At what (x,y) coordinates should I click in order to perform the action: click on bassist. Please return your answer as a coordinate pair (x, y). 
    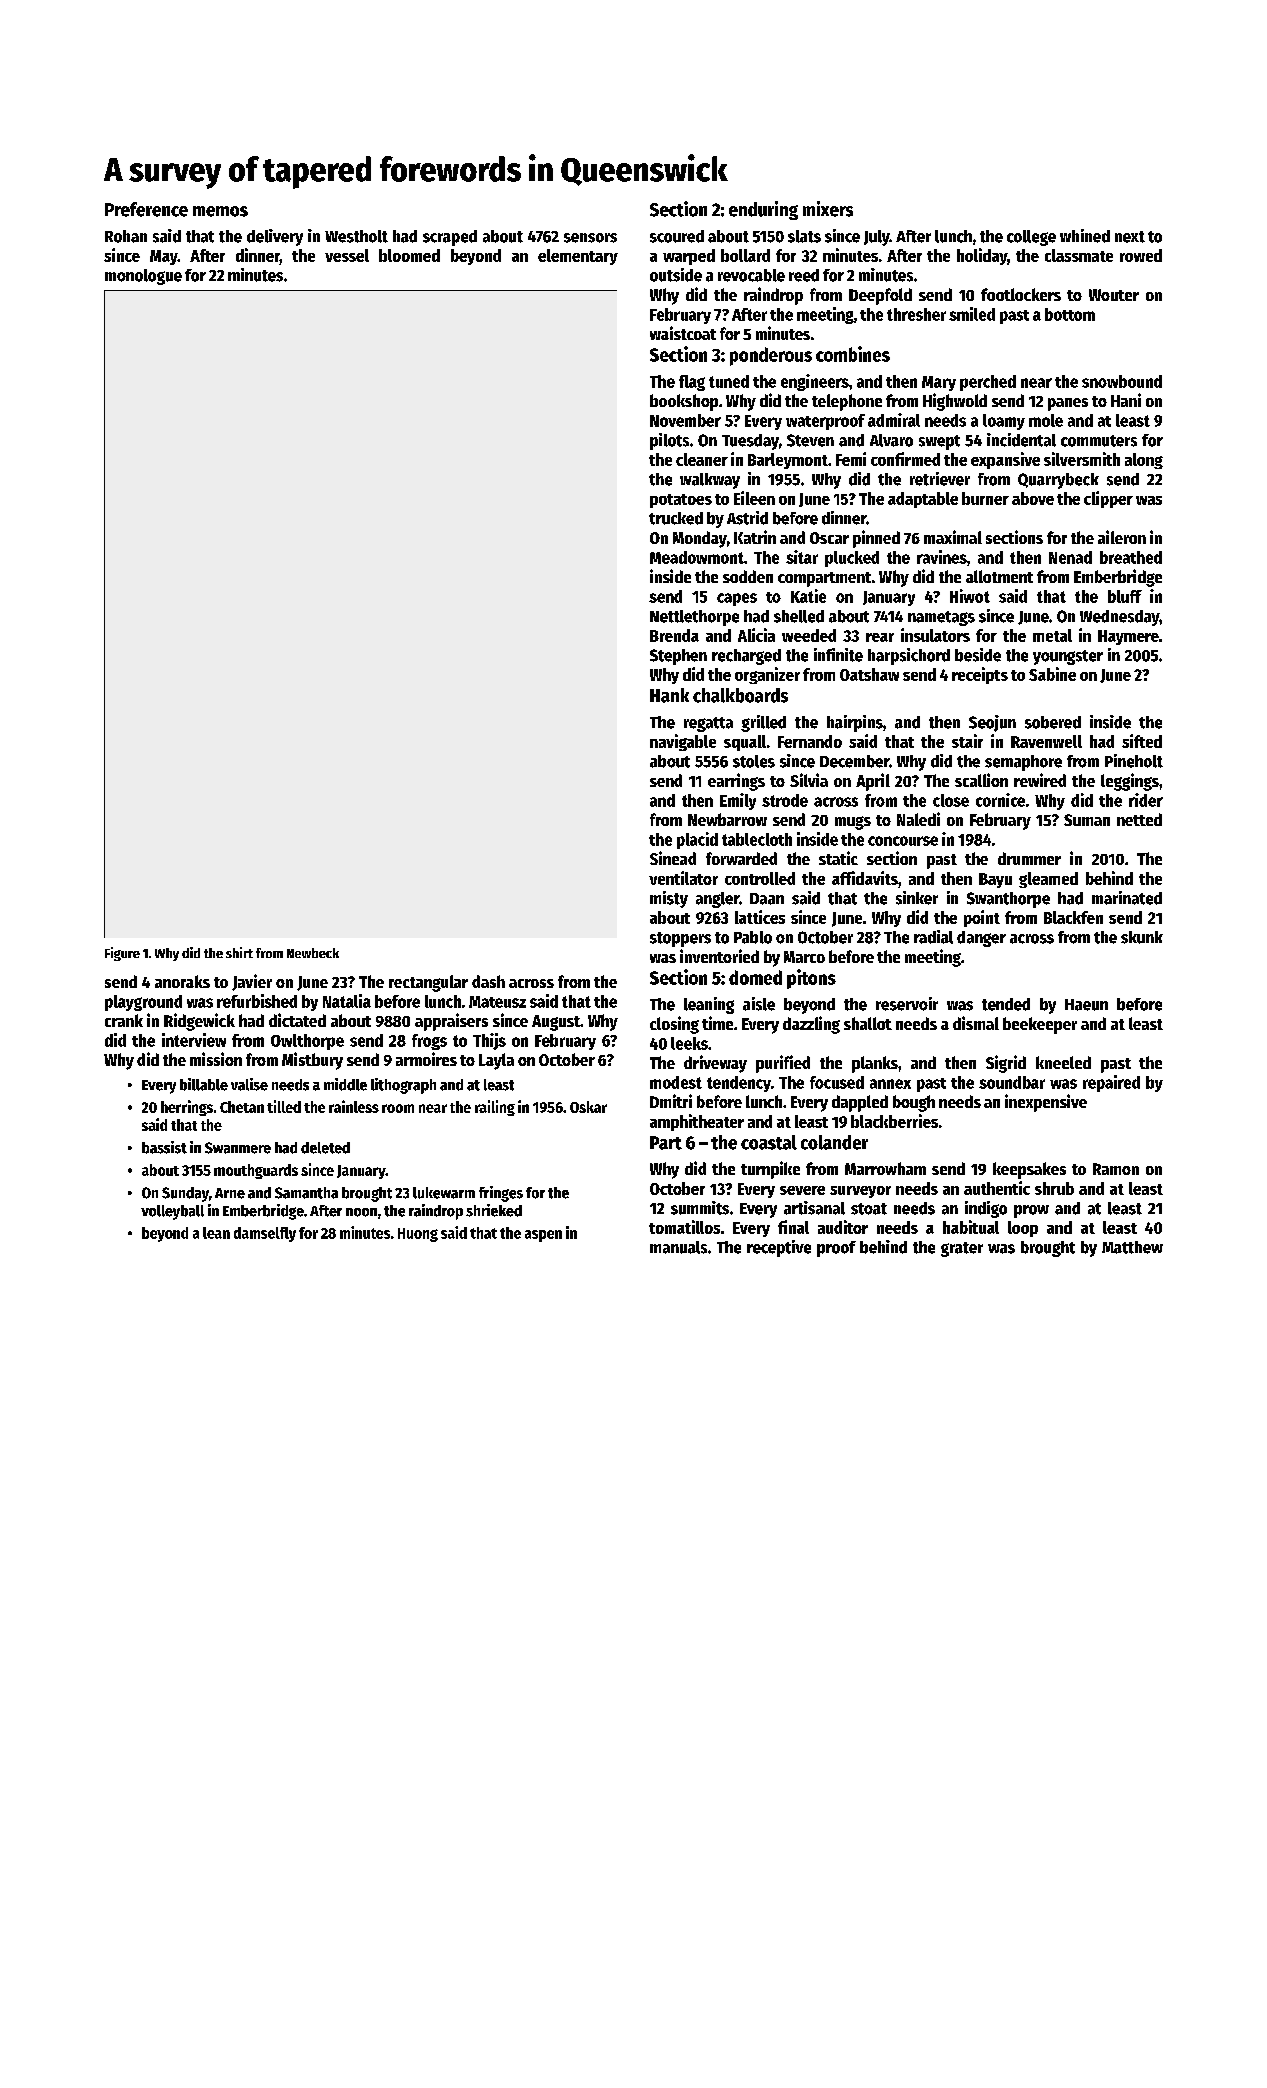
    Looking at the image, I should click on (164, 1147).
